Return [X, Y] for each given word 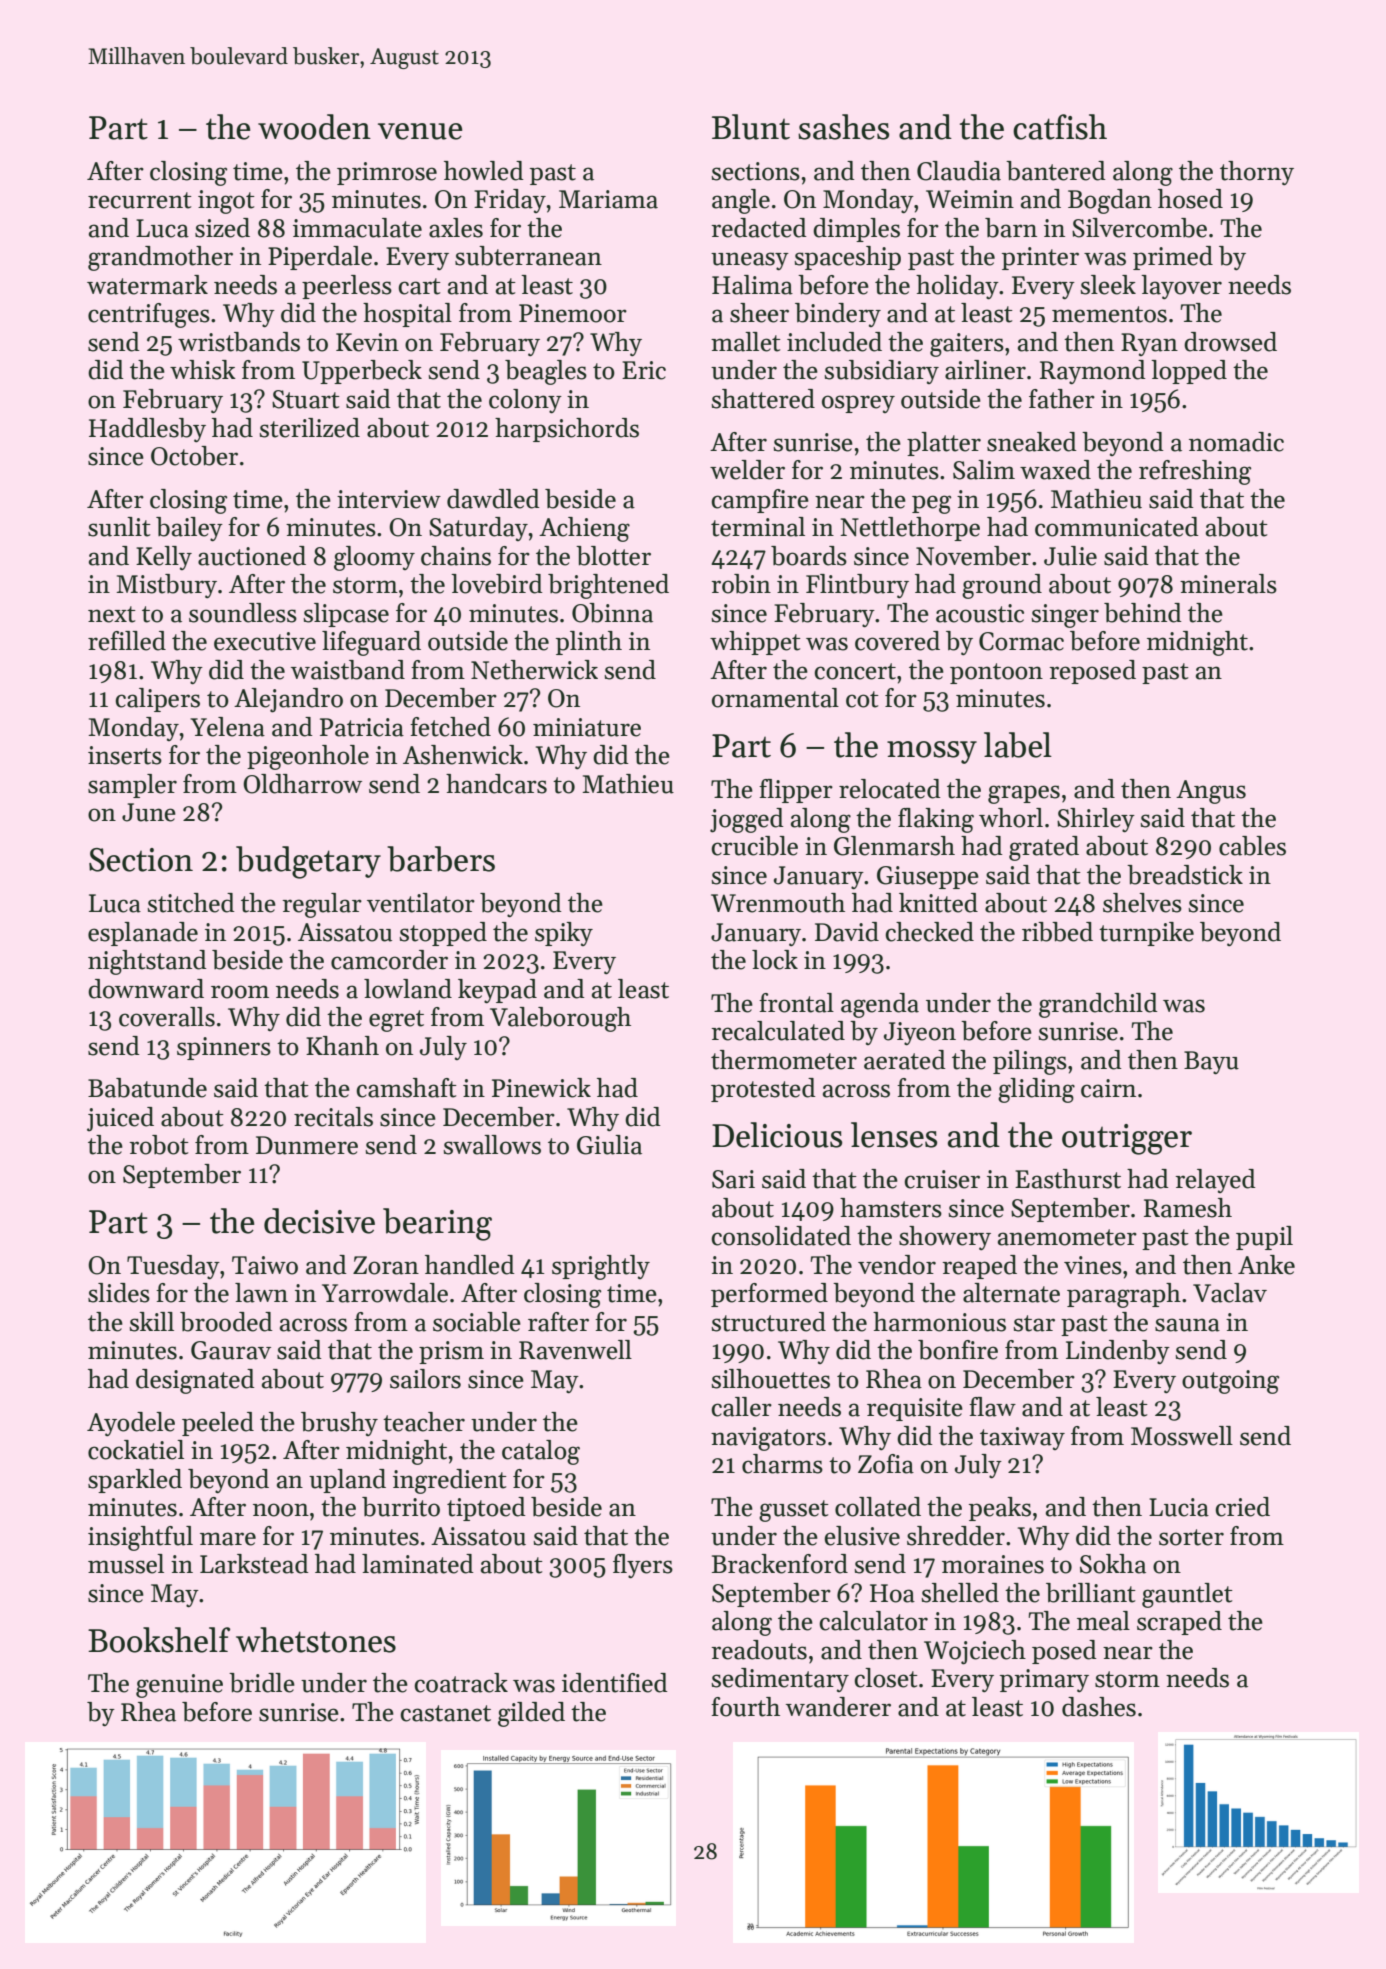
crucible [755, 846]
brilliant [1091, 1593]
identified [615, 1683]
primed [1173, 258]
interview [389, 499]
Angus [1211, 792]
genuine [179, 1686]
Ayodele [131, 1424]
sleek [1108, 285]
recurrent [140, 200]
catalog [541, 1452]
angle [741, 201]
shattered [763, 399]
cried [1243, 1507]
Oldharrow [302, 784]
